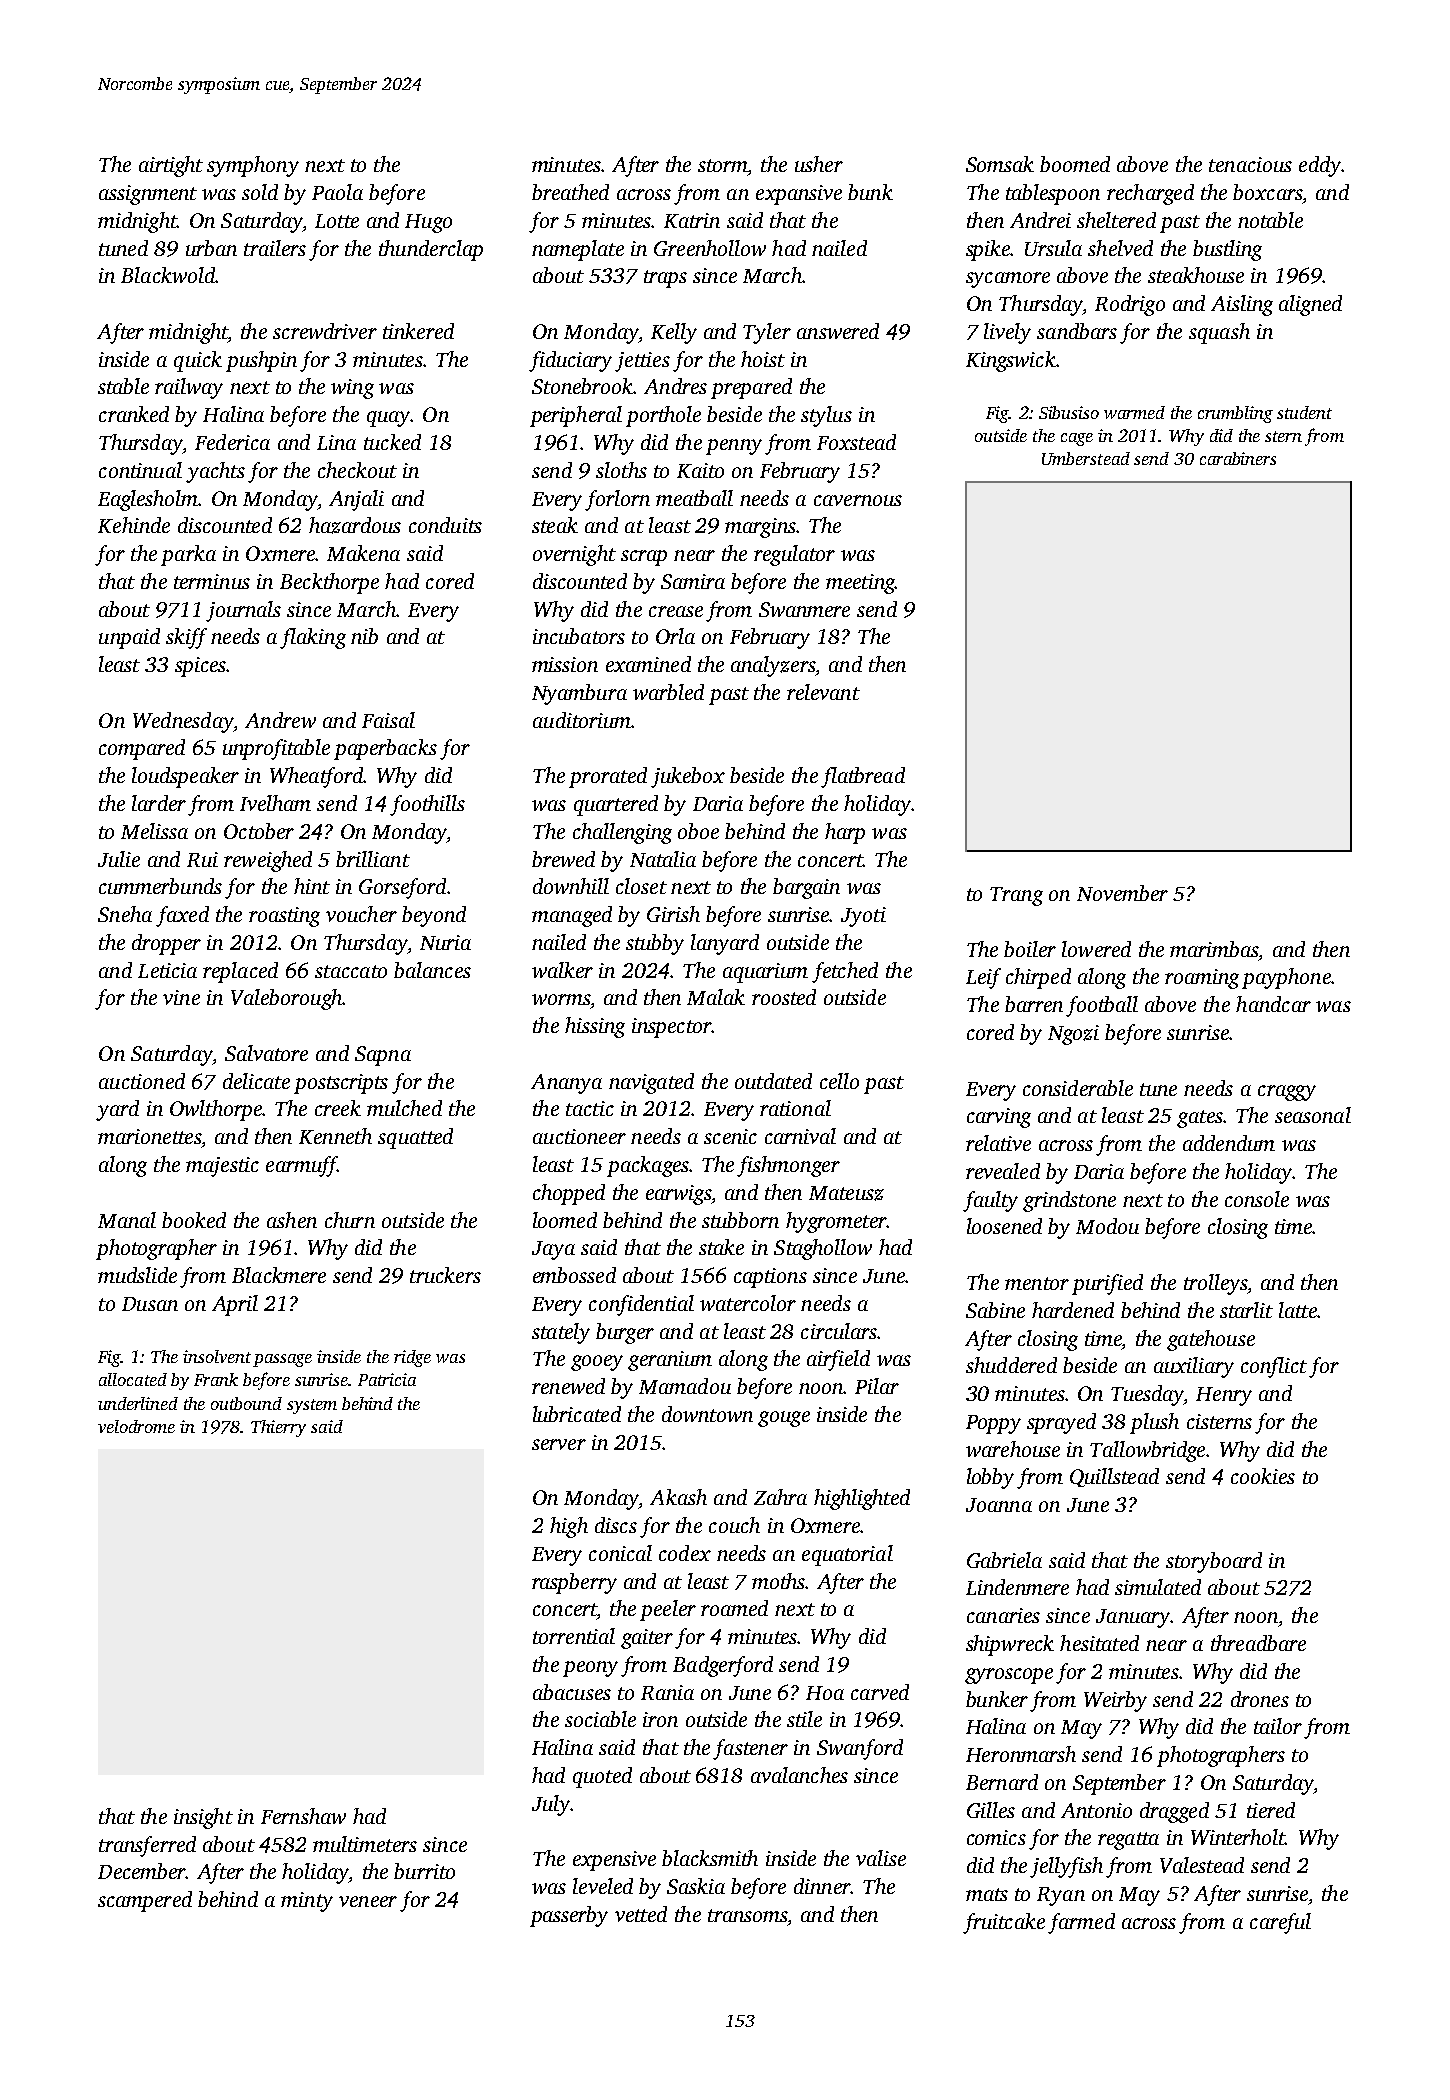  I want to click on pushpin, so click(261, 361).
